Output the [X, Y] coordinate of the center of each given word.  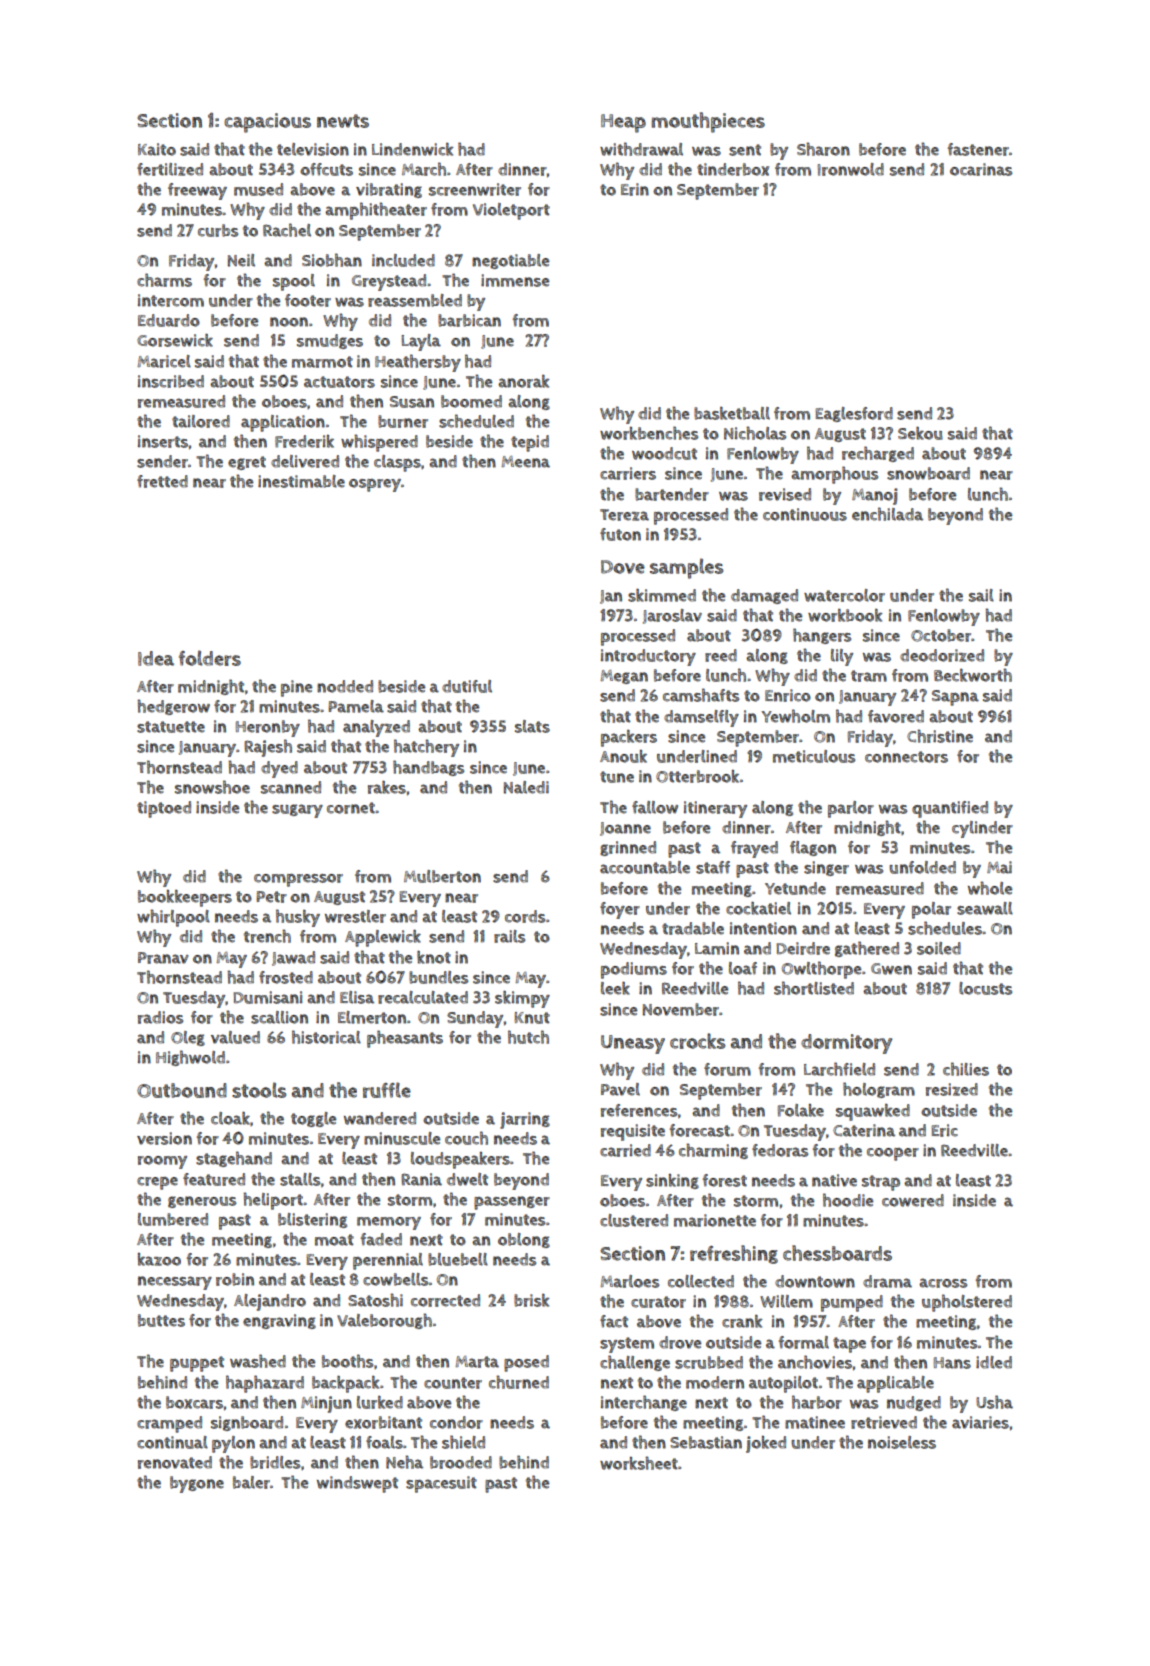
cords [525, 916]
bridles [275, 1462]
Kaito [157, 149]
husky [298, 918]
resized [952, 1089]
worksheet [639, 1463]
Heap [623, 123]
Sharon [823, 149]
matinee [815, 1422]
